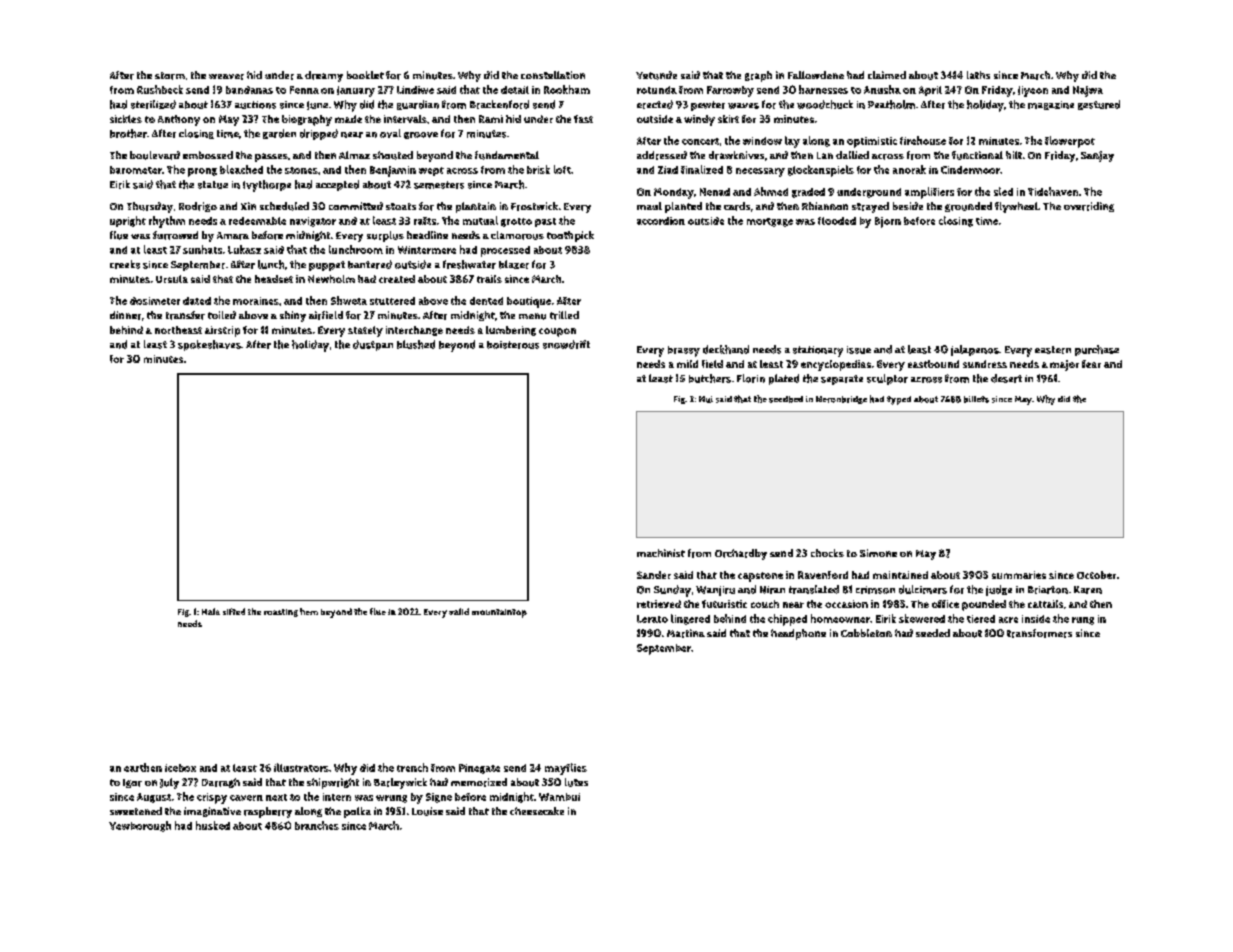 The height and width of the image is (952, 1233). What do you see at coordinates (1088, 91) in the image?
I see `Najwa` at bounding box center [1088, 91].
